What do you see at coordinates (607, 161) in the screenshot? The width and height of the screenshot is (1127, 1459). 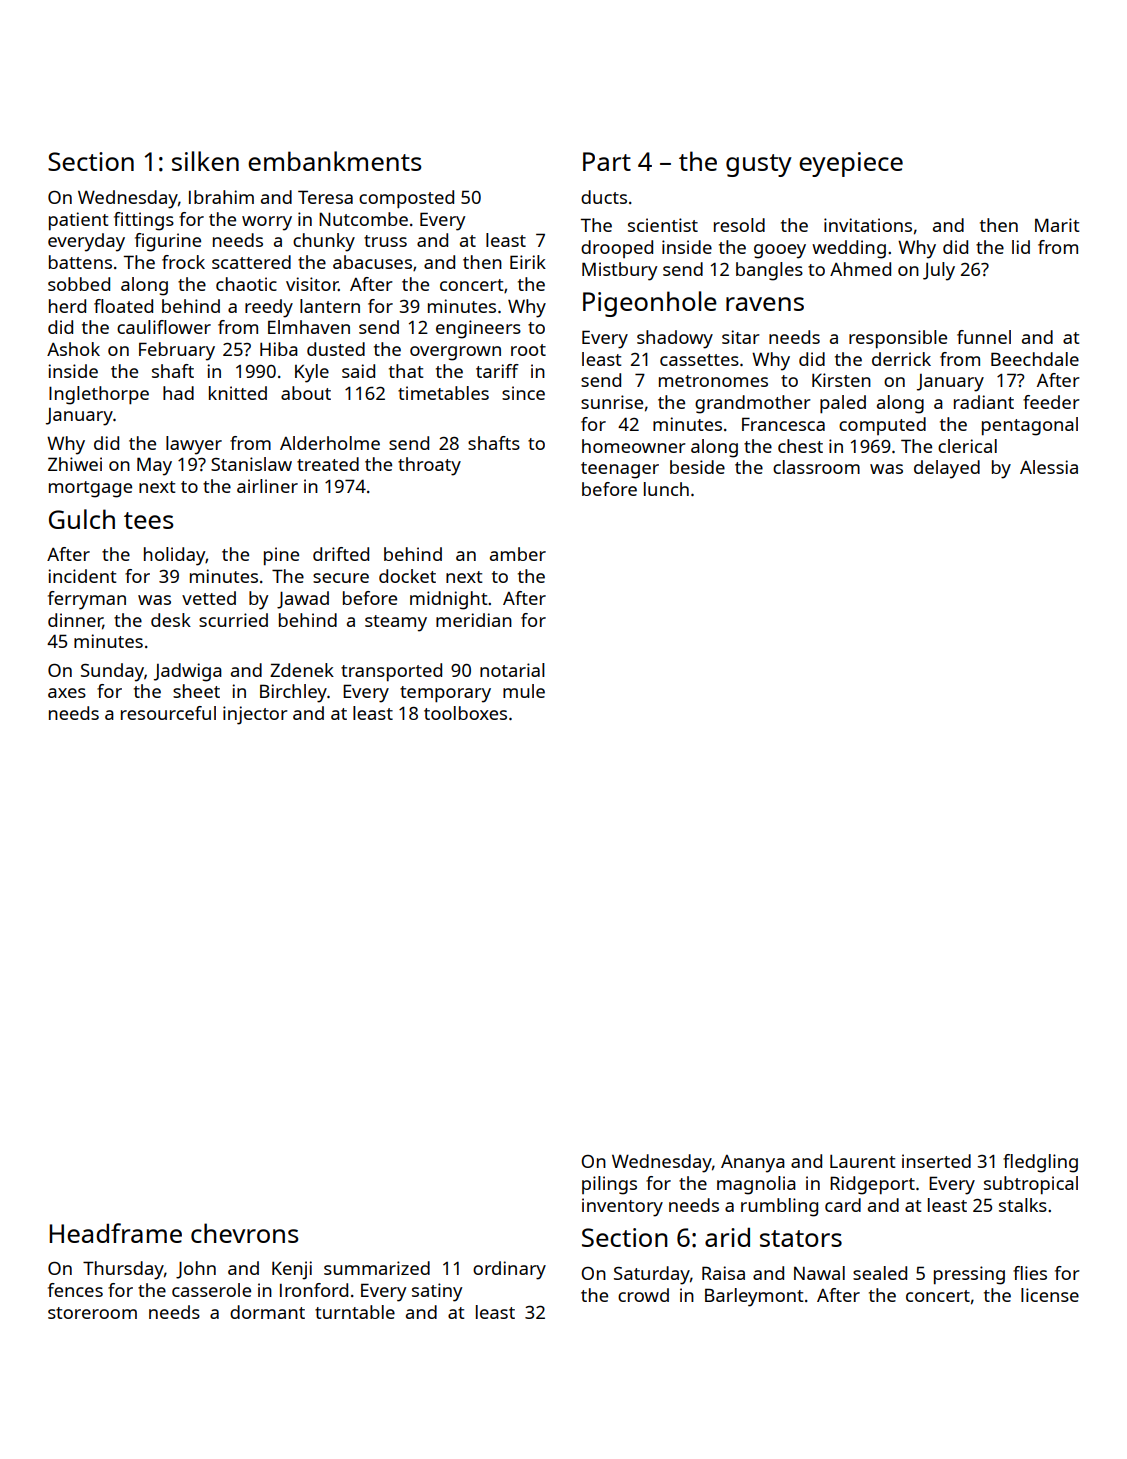 I see `Part` at bounding box center [607, 161].
